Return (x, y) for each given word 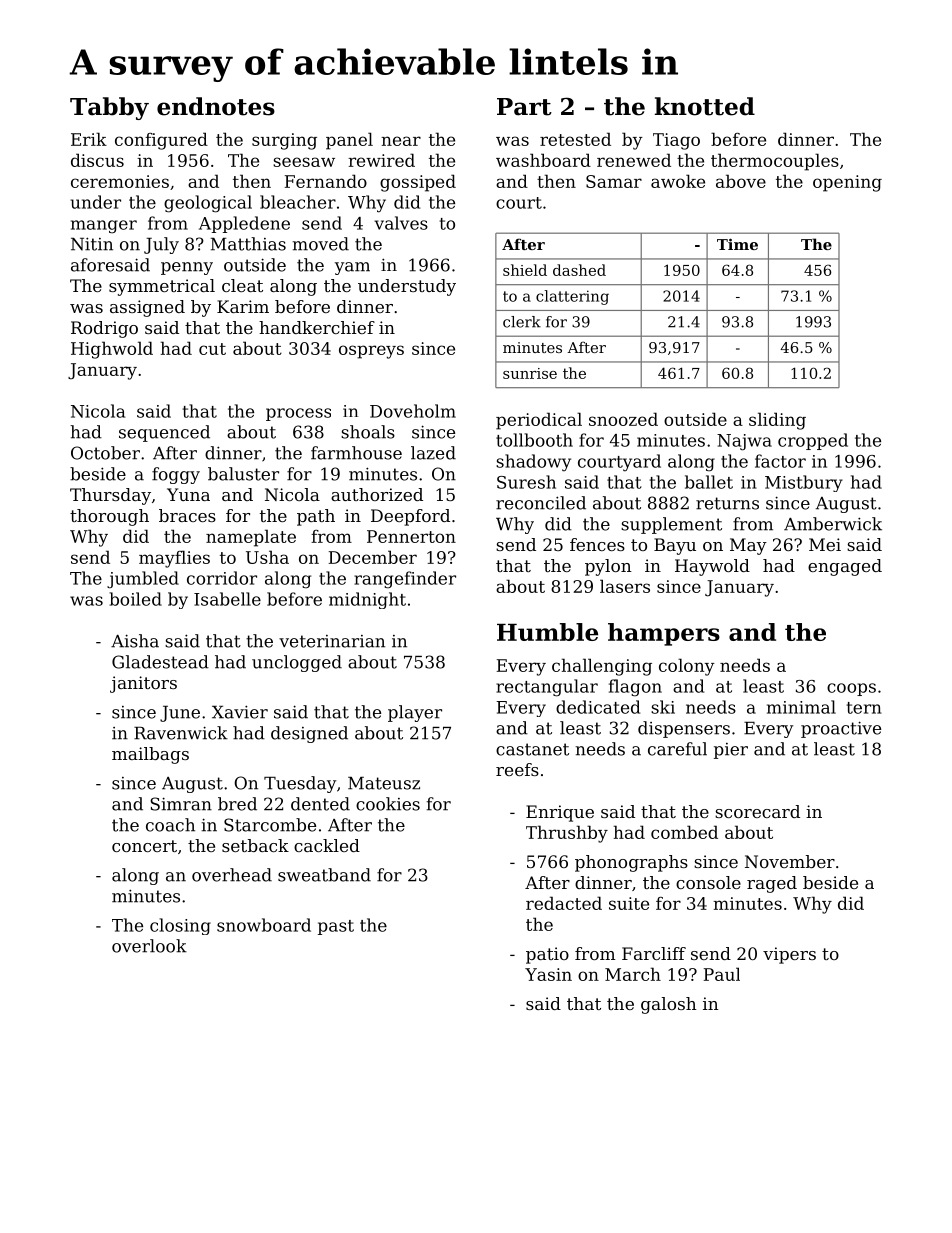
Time (737, 244)
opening (847, 183)
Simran (181, 804)
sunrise (530, 373)
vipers (789, 955)
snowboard (264, 925)
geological (208, 204)
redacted (564, 903)
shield (525, 270)
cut (212, 349)
